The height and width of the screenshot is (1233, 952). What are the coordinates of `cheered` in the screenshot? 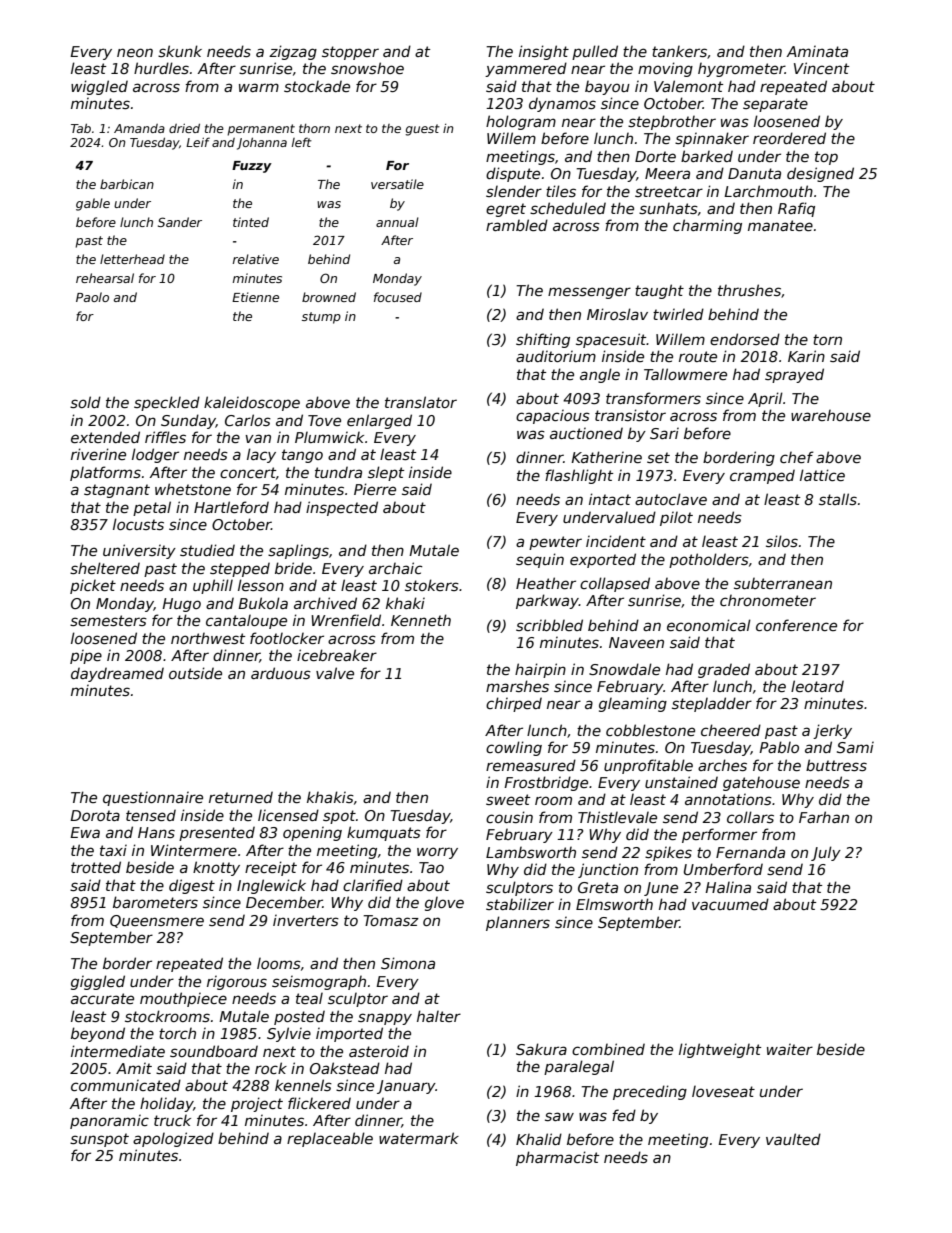 It's located at (731, 730).
